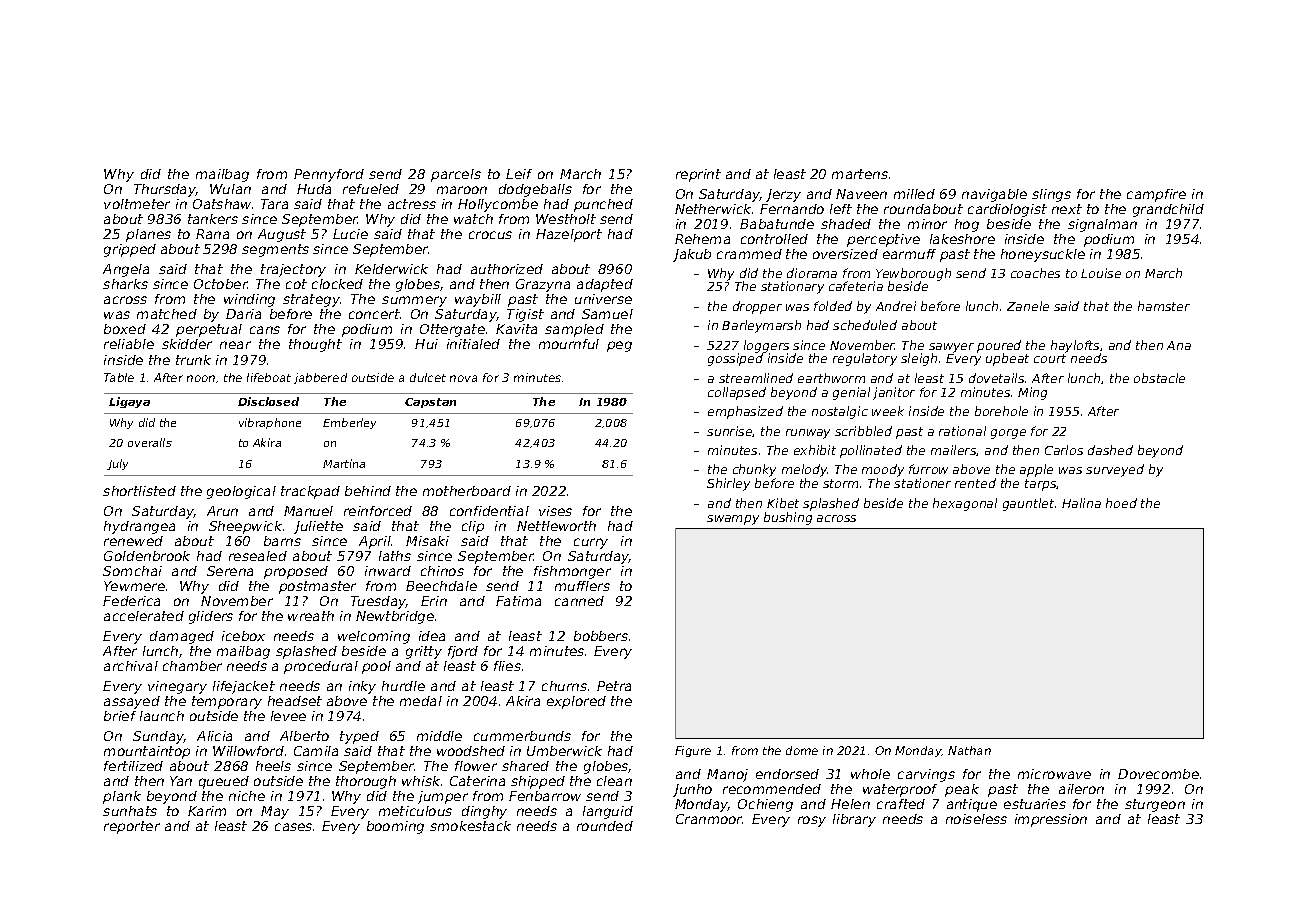 This screenshot has height=924, width=1308. Describe the element at coordinates (954, 450) in the screenshot. I see `mailers` at that location.
